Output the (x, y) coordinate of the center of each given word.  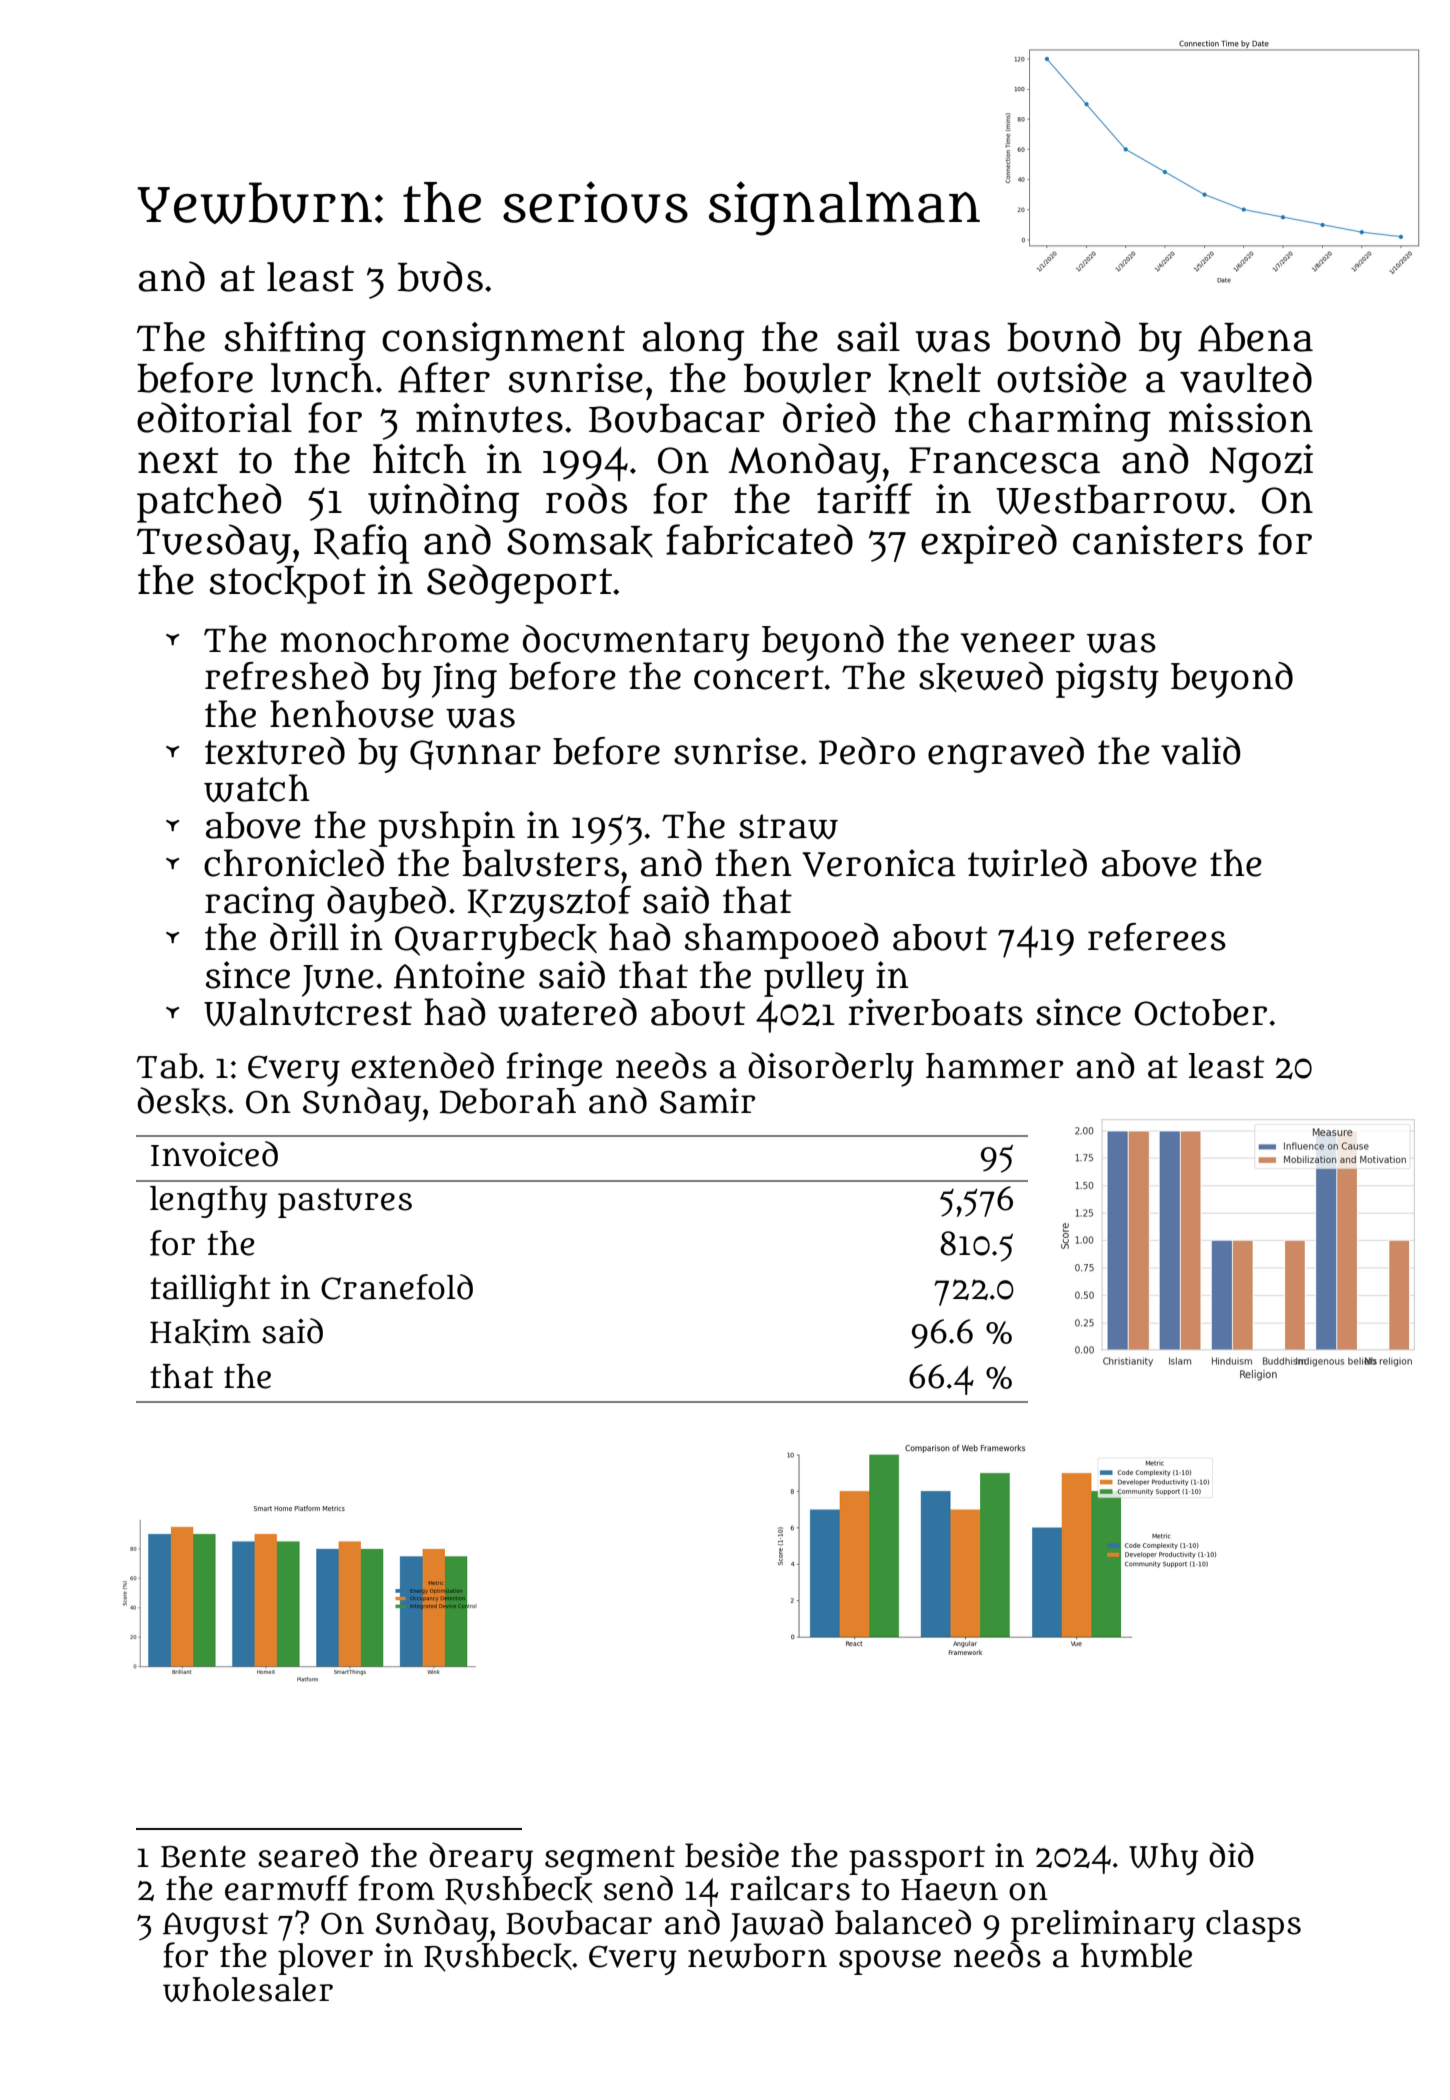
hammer (994, 1066)
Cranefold (397, 1287)
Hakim (200, 1332)
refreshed (287, 676)
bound (1063, 336)
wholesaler (248, 1989)
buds (440, 276)
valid (1201, 751)
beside (732, 1855)
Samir (707, 1101)
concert (759, 677)
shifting (295, 341)
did (1231, 1855)
